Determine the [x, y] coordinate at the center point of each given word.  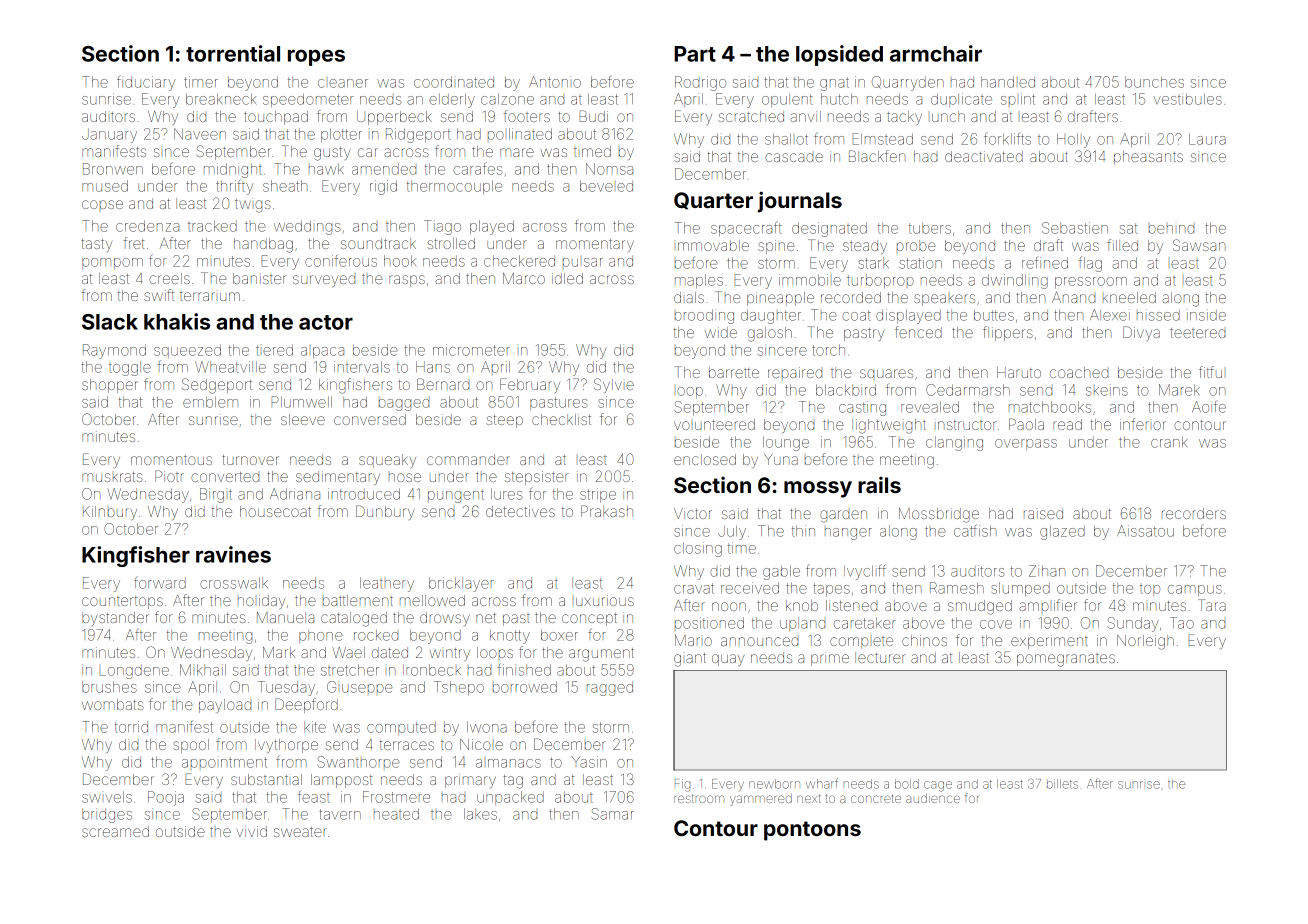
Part [695, 54]
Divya [1141, 333]
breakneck [221, 99]
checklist [561, 419]
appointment [224, 762]
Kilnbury [110, 513]
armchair [936, 53]
